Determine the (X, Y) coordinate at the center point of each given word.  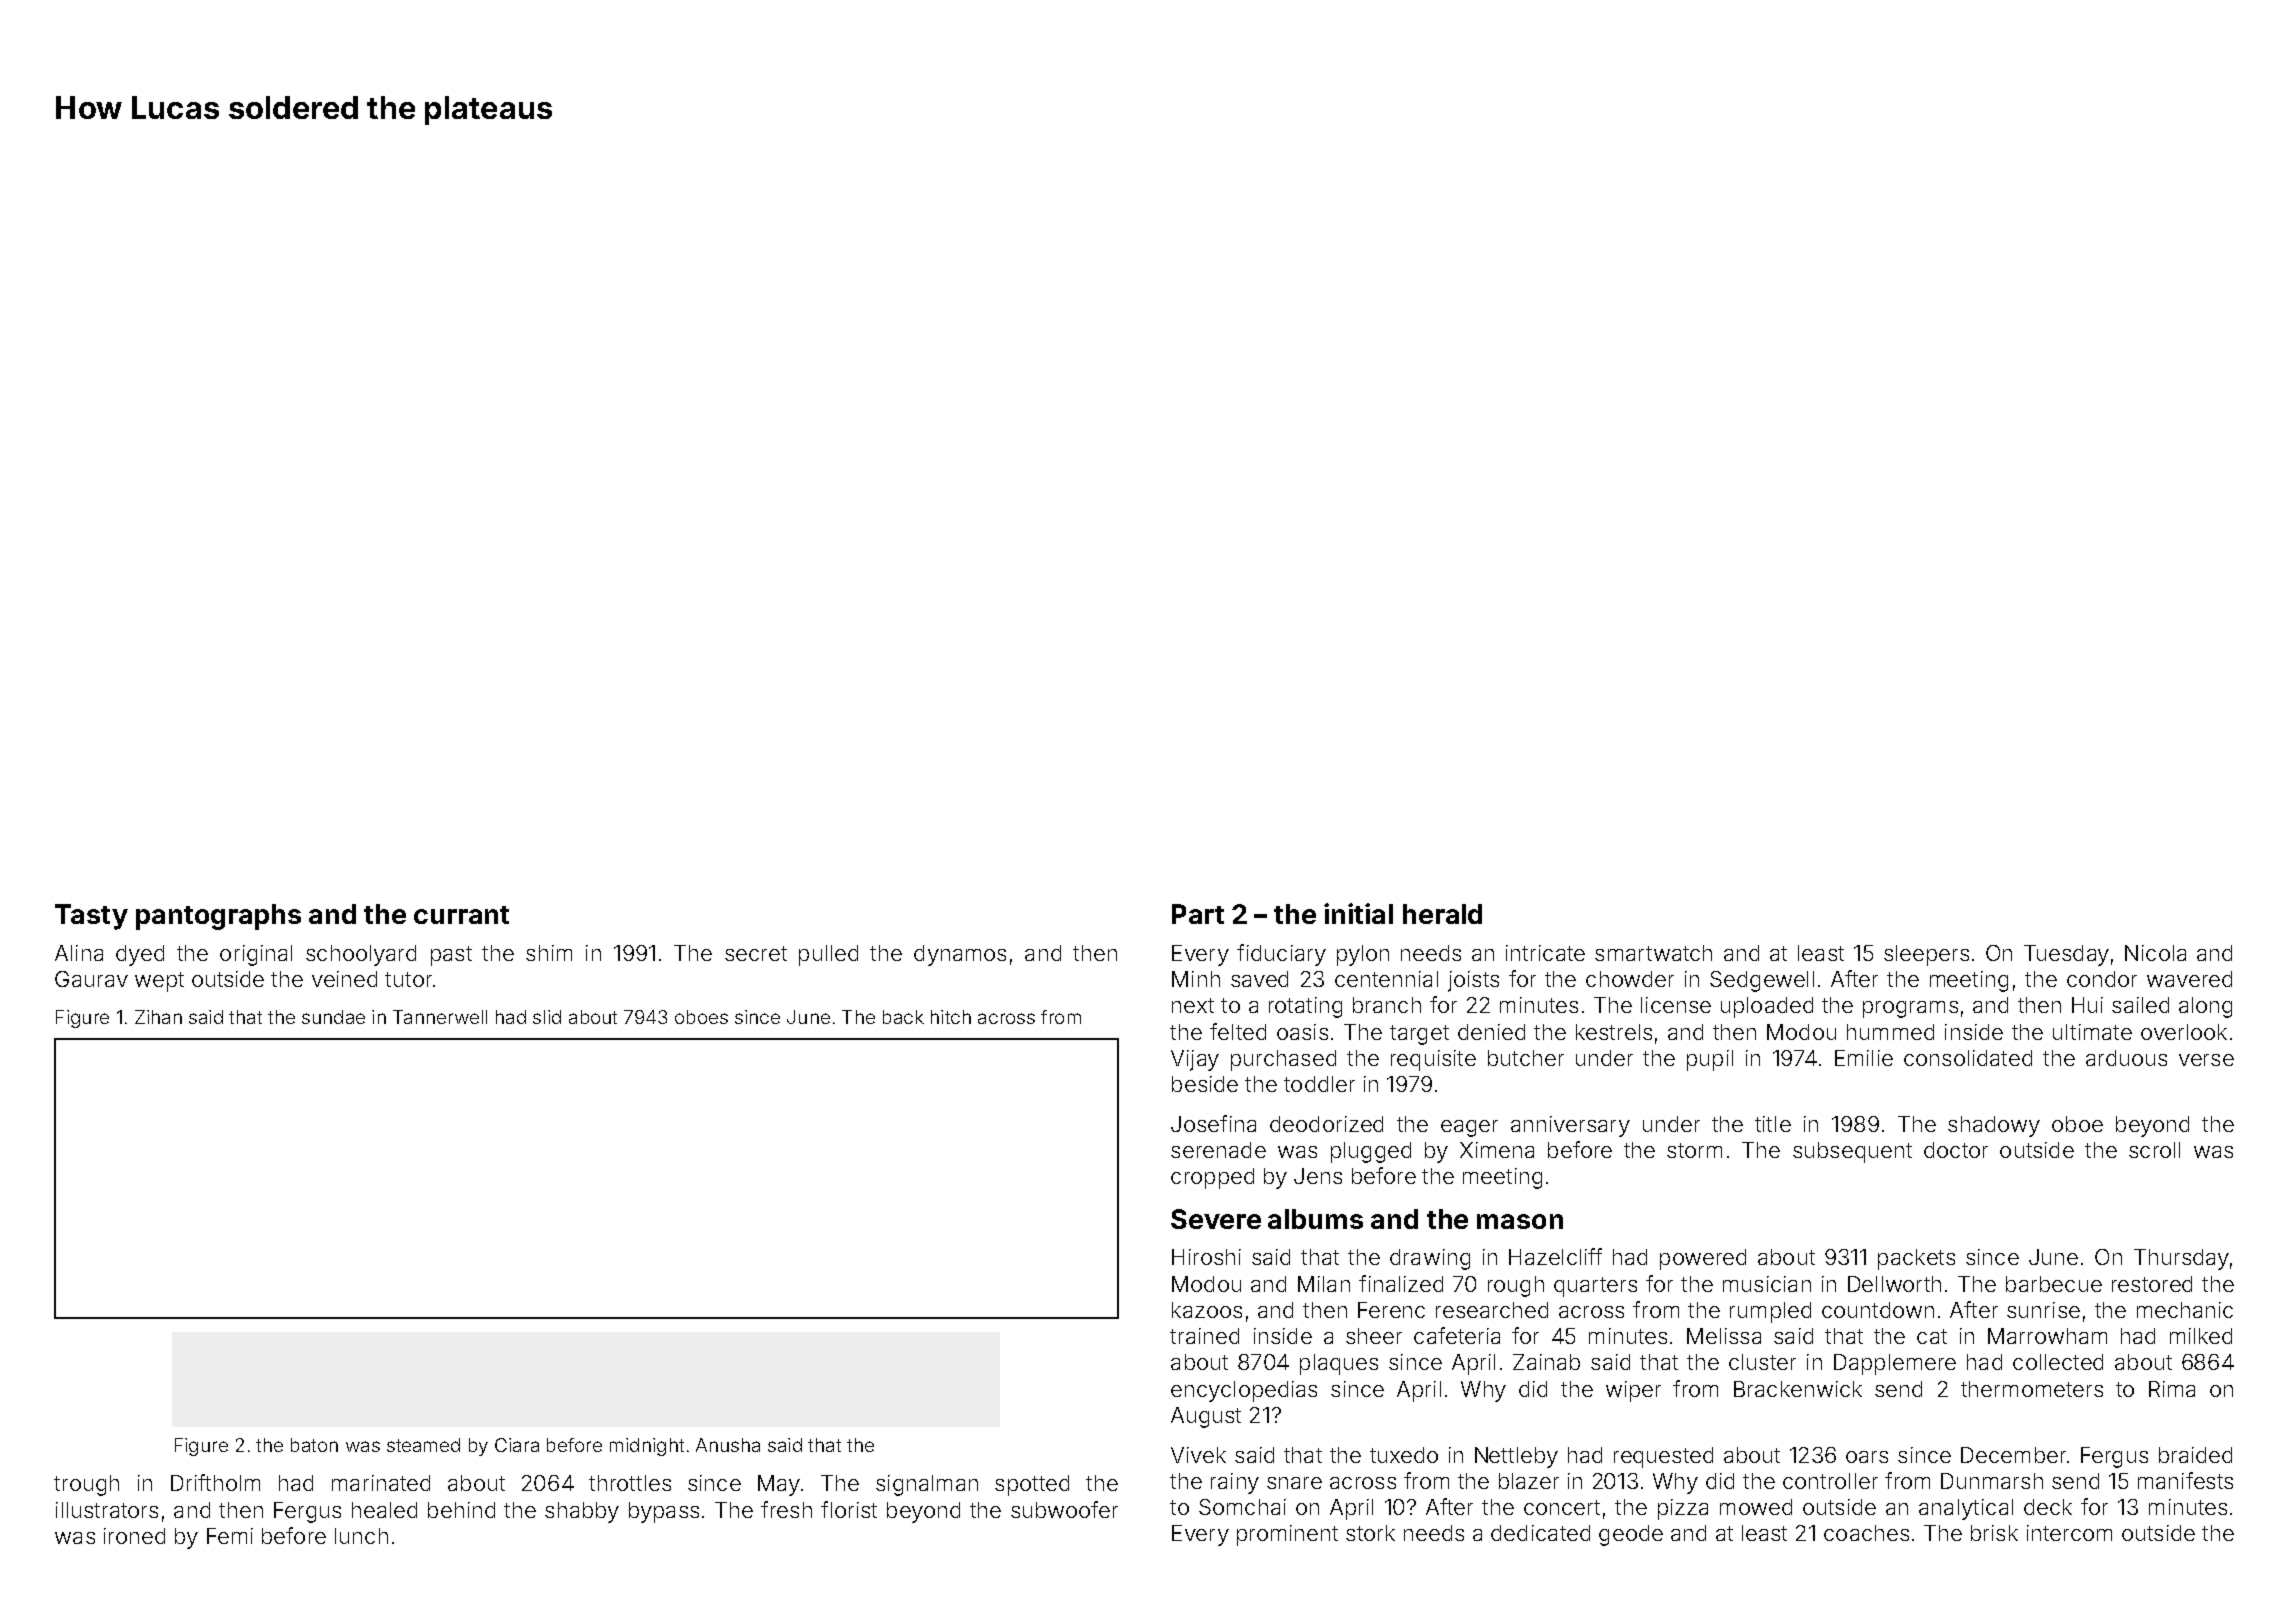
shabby (582, 1512)
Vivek (1198, 1455)
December (2013, 1455)
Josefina (1213, 1123)
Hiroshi (1206, 1257)
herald (1442, 914)
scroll (2154, 1150)
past (451, 956)
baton (314, 1445)
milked (2201, 1336)
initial (1358, 913)
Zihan (158, 1017)
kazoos (1207, 1310)
